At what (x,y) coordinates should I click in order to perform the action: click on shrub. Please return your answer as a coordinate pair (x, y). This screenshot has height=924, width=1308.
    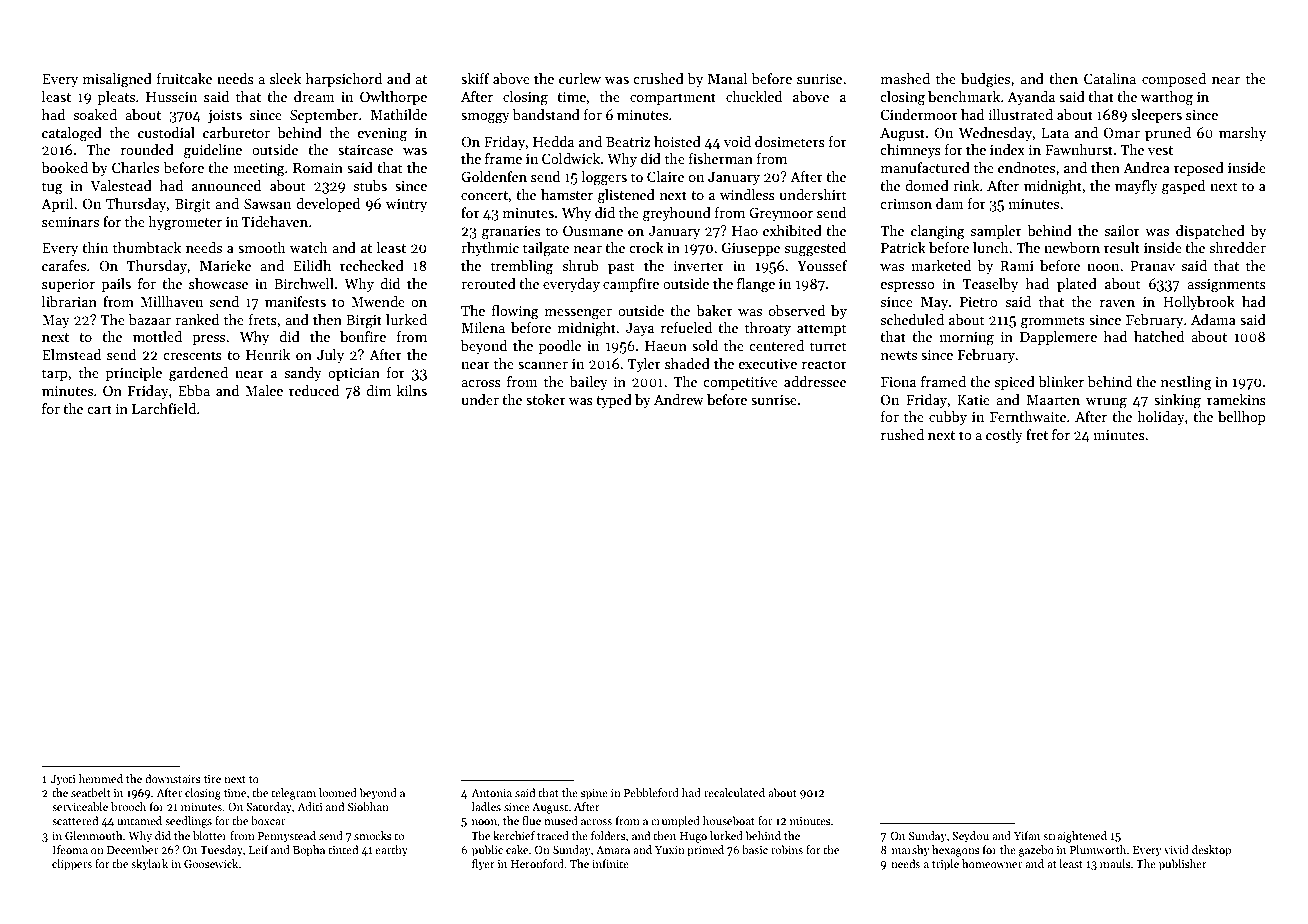
    Looking at the image, I should click on (581, 265).
